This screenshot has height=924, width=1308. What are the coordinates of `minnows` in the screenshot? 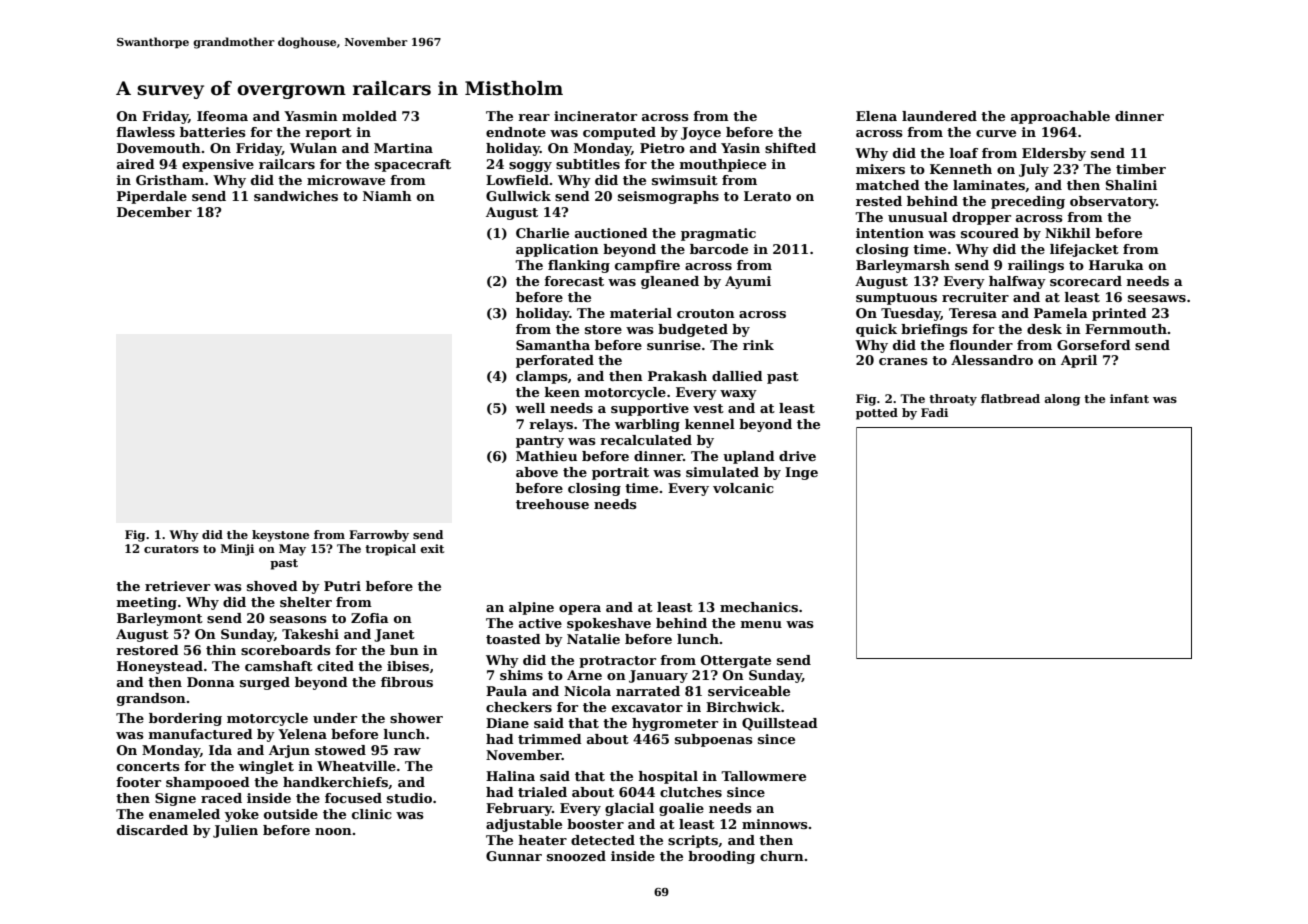 It's located at (775, 824).
